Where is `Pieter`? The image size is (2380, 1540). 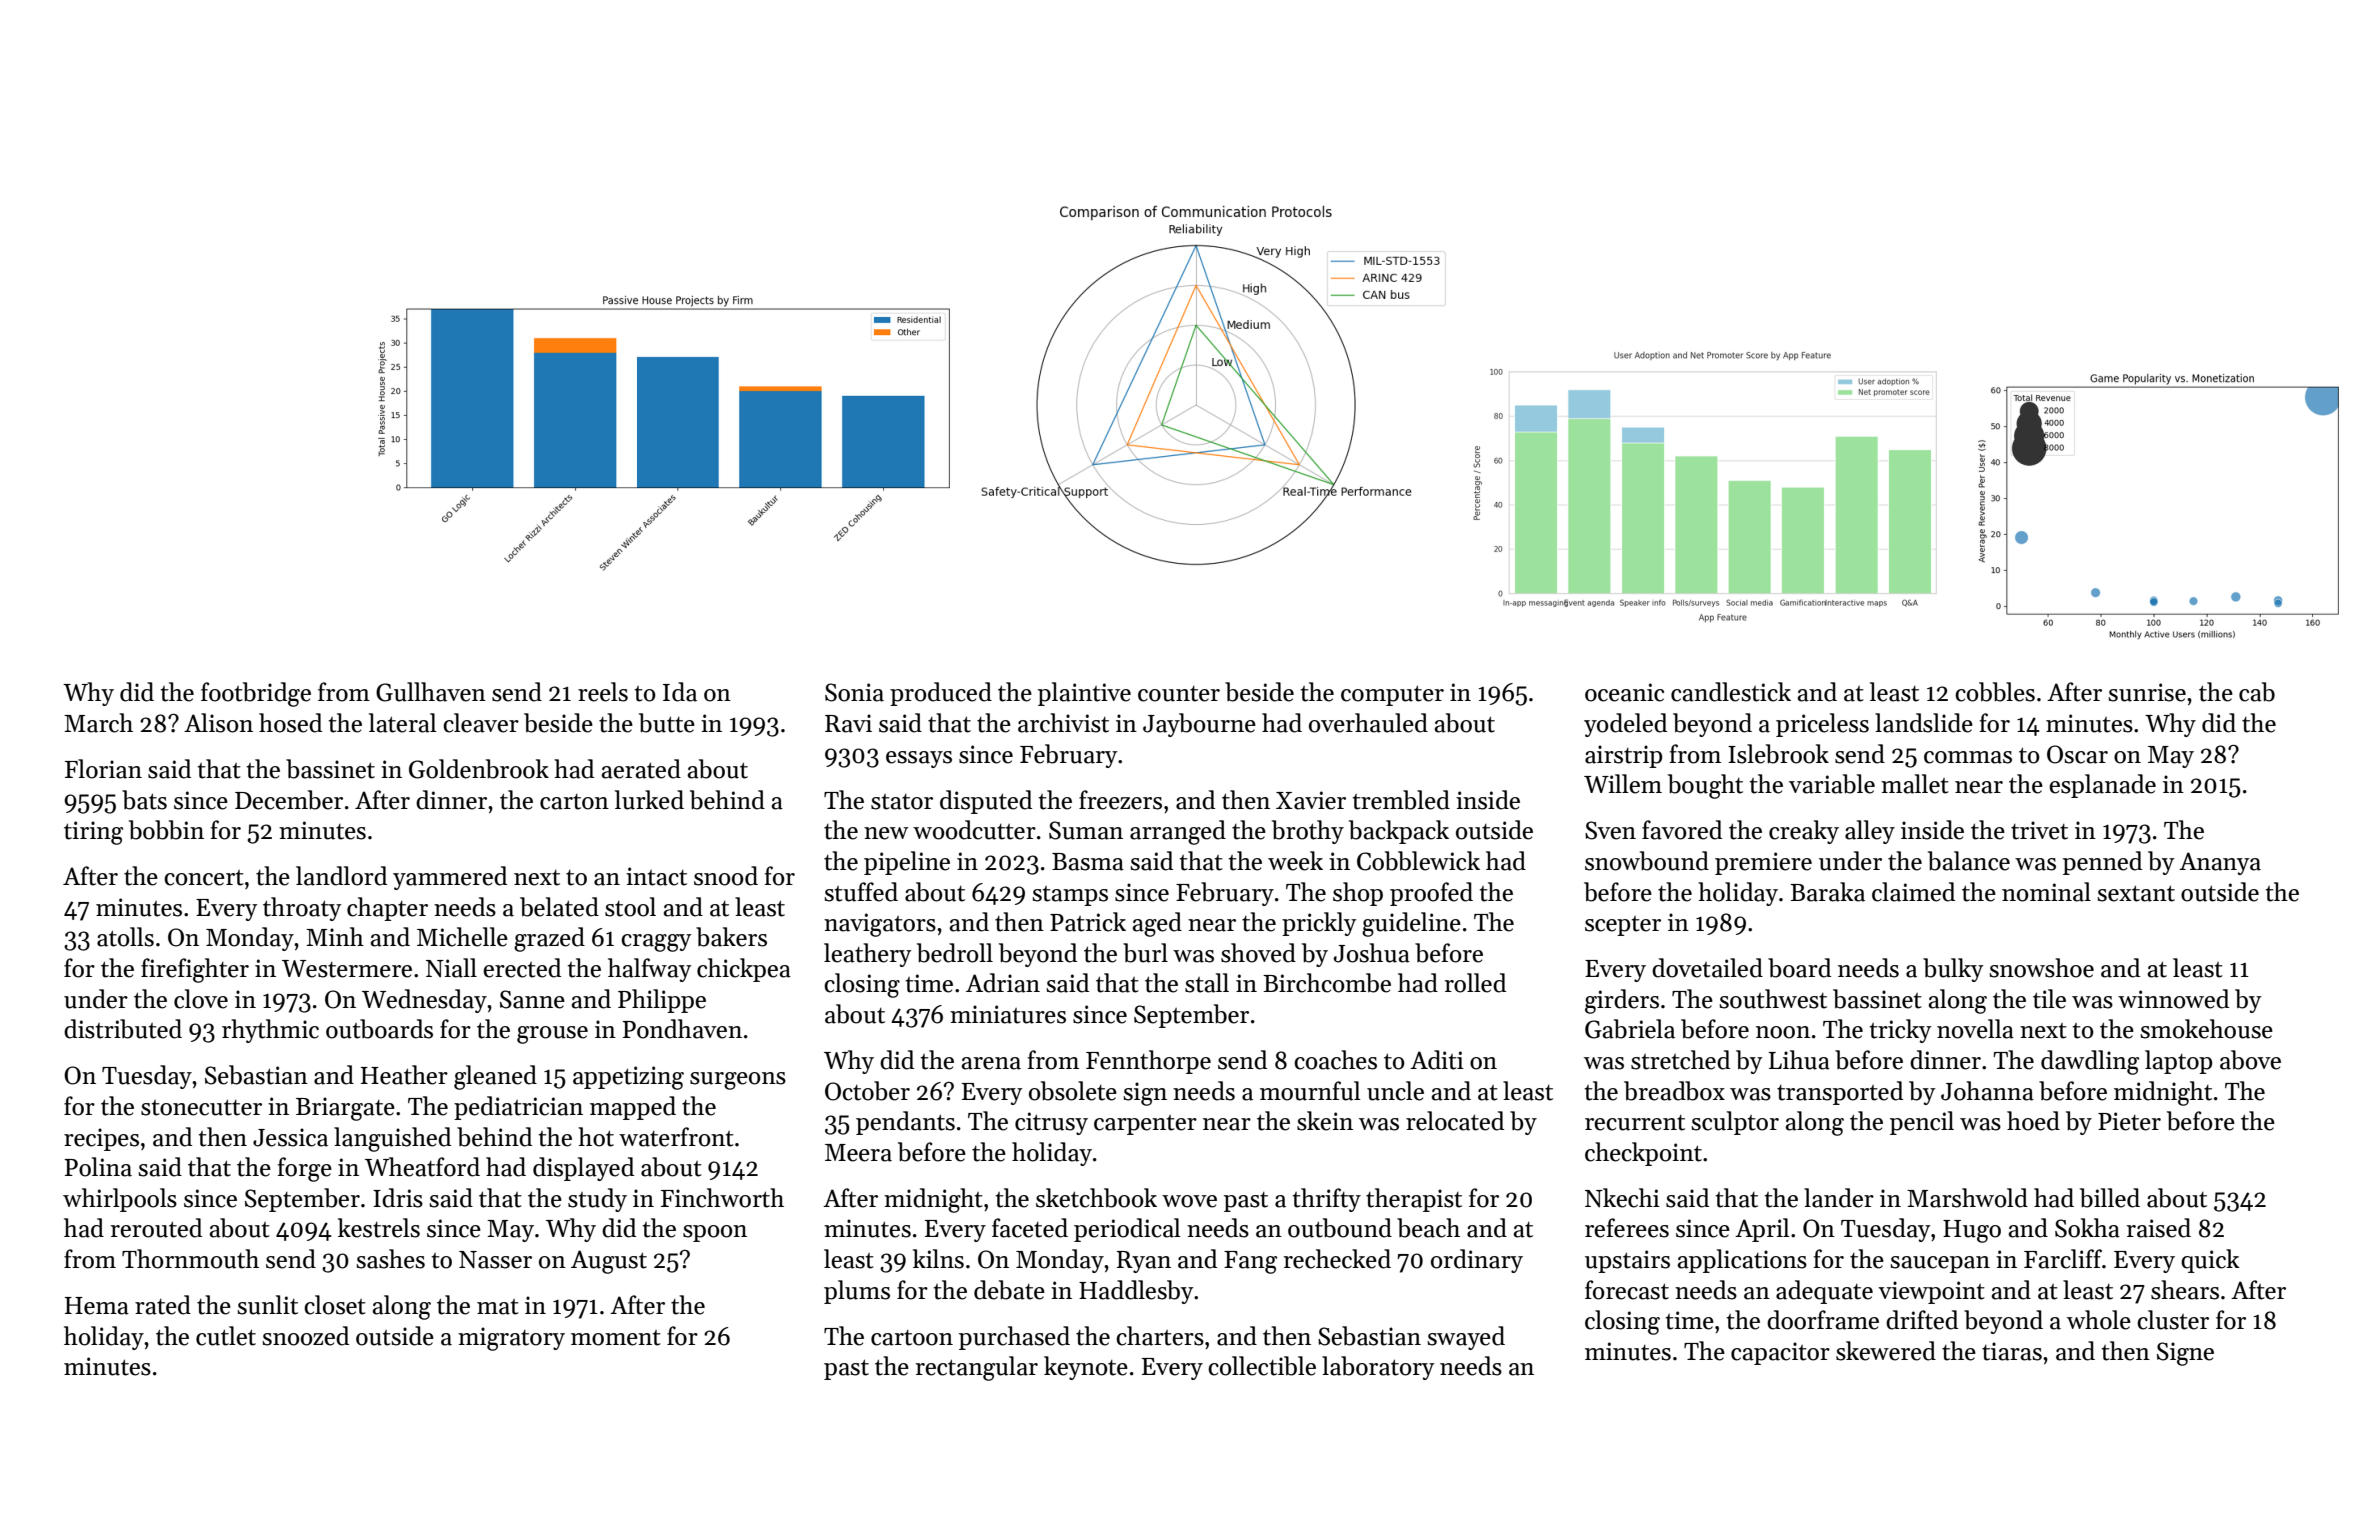 Pieter is located at coordinates (2129, 1121).
